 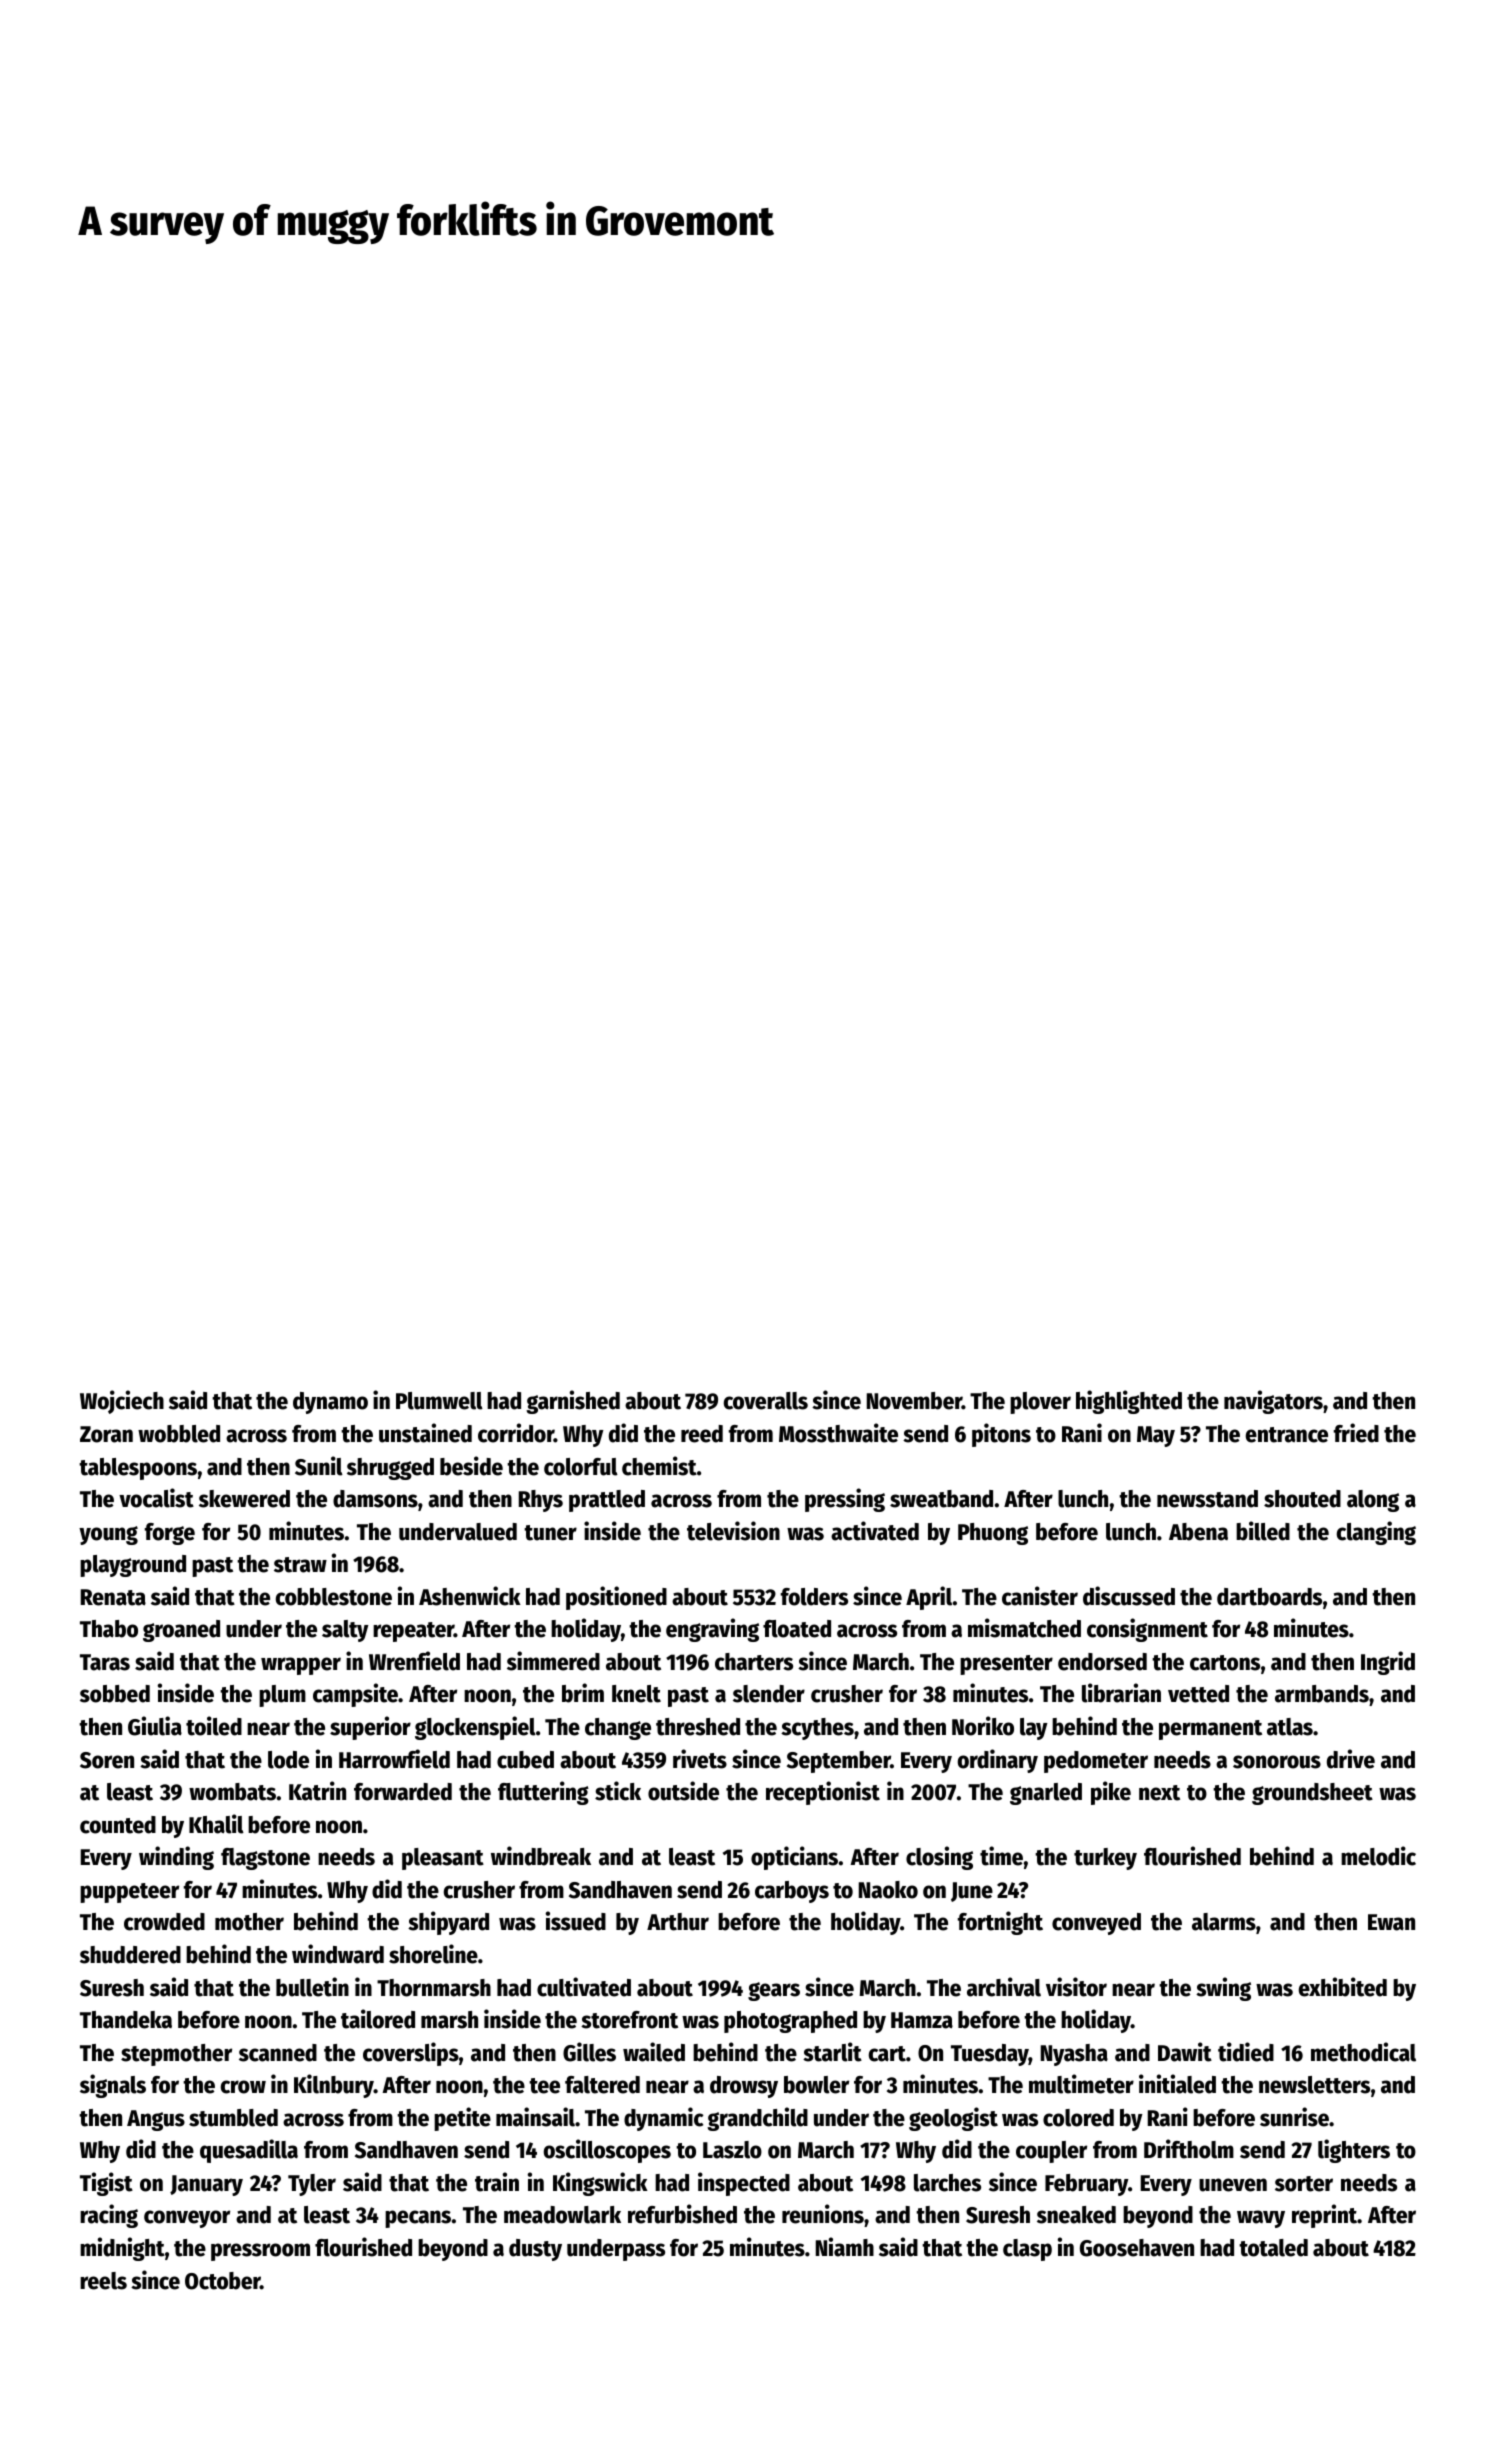 I want to click on folders, so click(x=814, y=1597).
